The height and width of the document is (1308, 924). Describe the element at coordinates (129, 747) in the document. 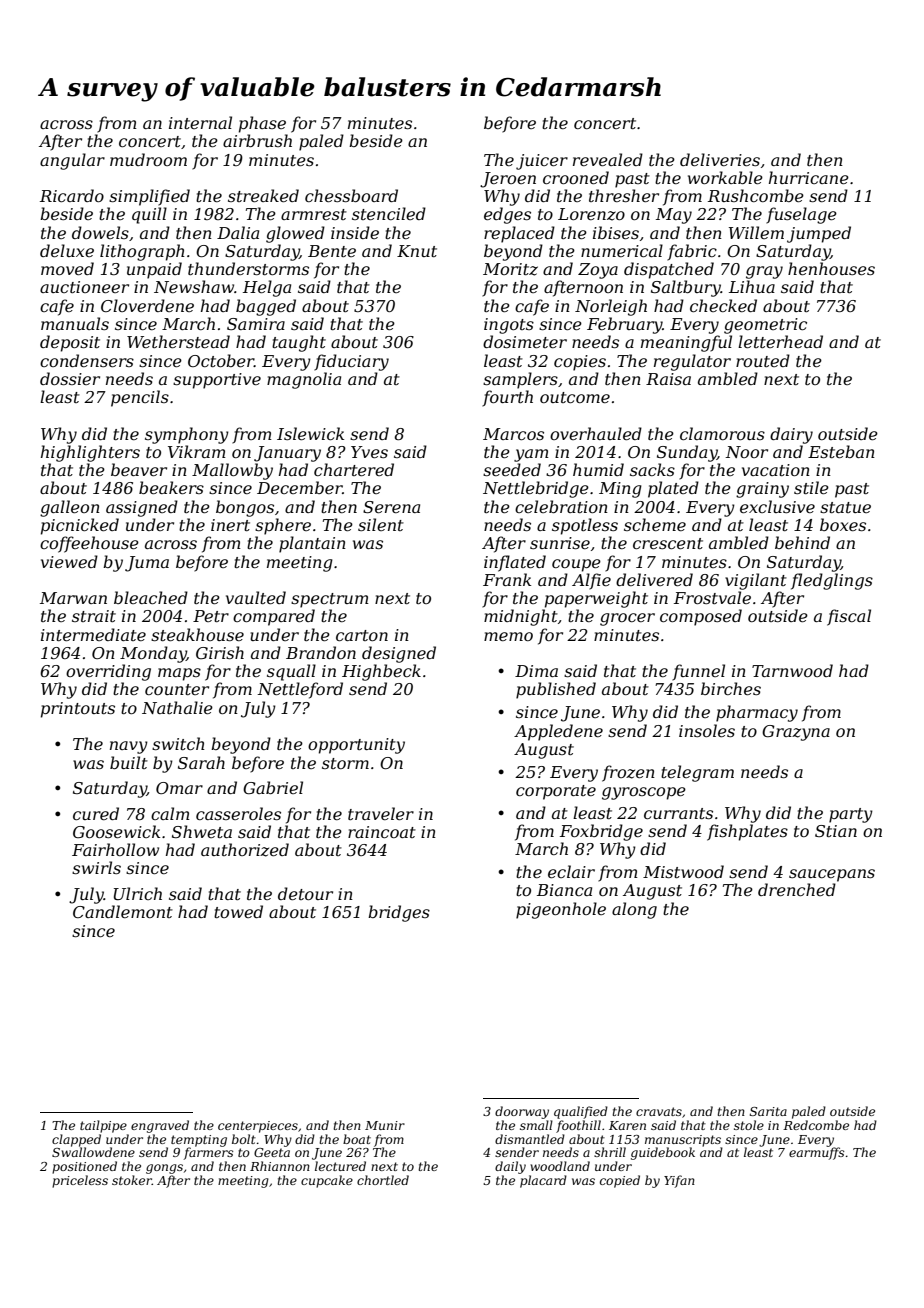

I see `navy` at that location.
